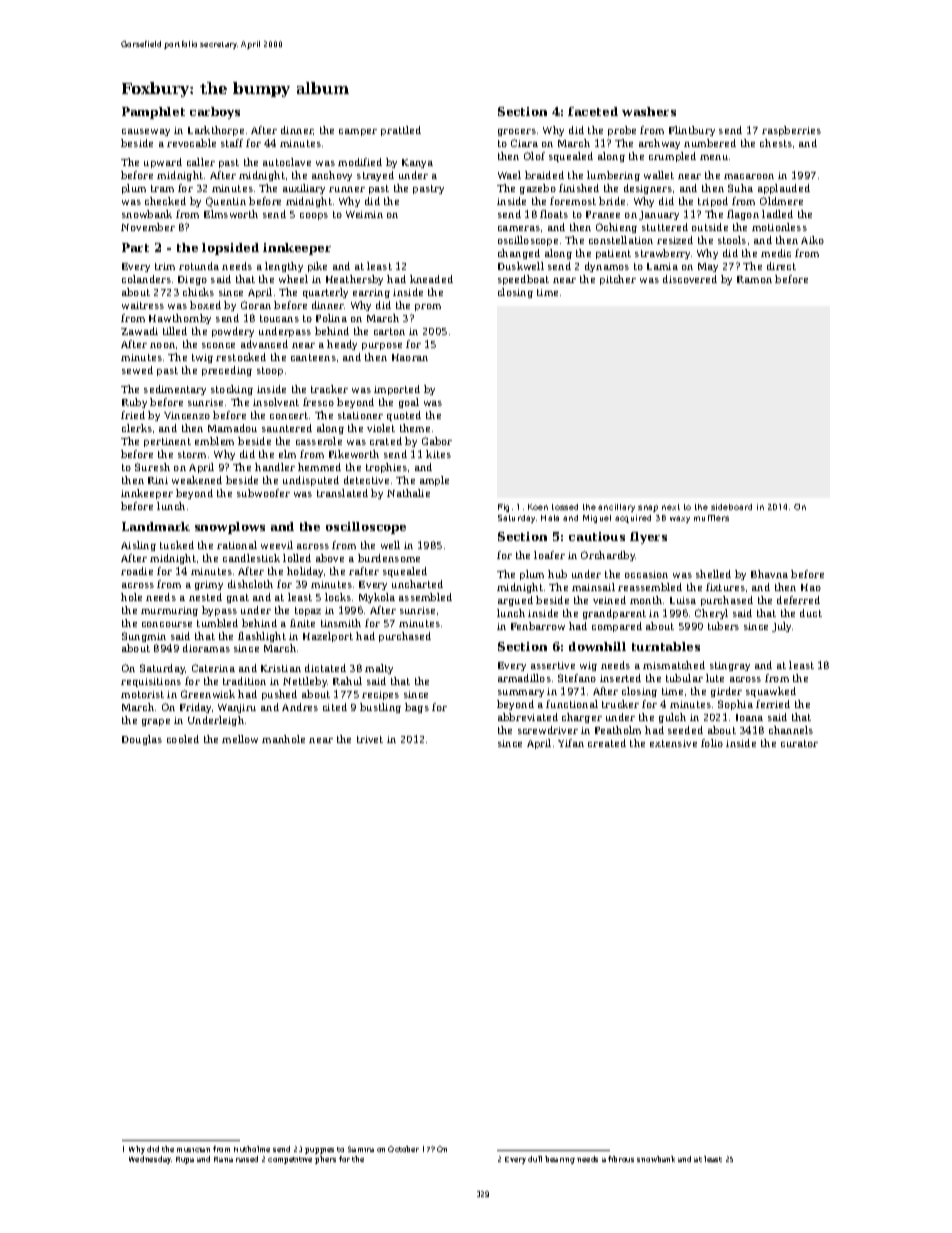  Describe the element at coordinates (571, 743) in the screenshot. I see `Yifan` at that location.
